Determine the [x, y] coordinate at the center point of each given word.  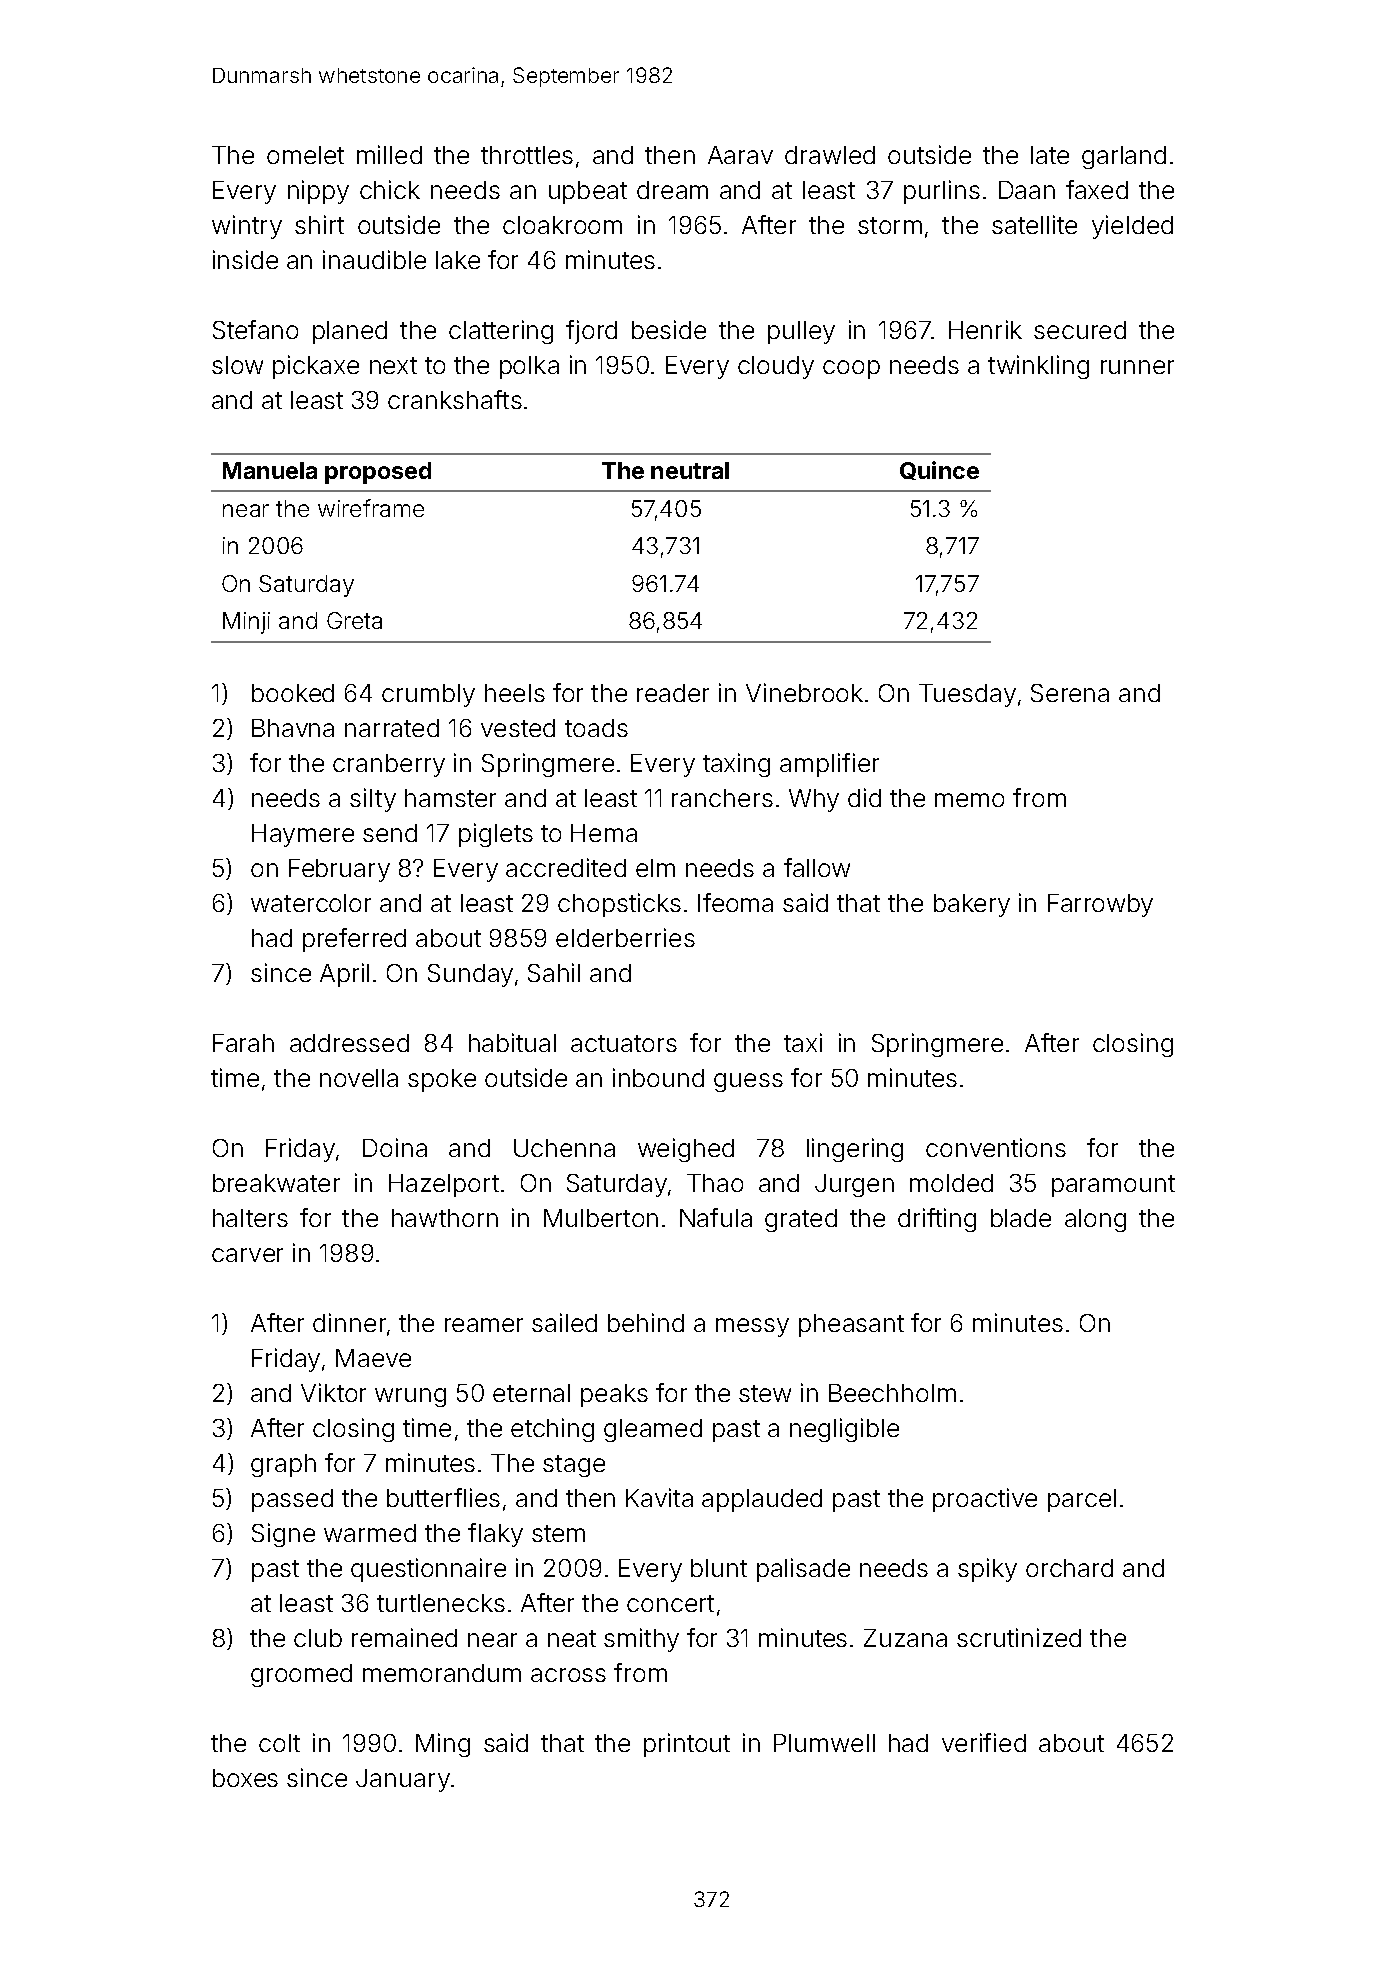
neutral [690, 470]
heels [515, 693]
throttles [527, 155]
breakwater [276, 1183]
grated [801, 1220]
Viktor [333, 1392]
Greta [354, 620]
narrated [392, 728]
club [318, 1638]
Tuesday [967, 695]
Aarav [740, 155]
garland [1124, 157]
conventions [996, 1147]
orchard [1069, 1568]
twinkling [1038, 367]
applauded [762, 1500]
